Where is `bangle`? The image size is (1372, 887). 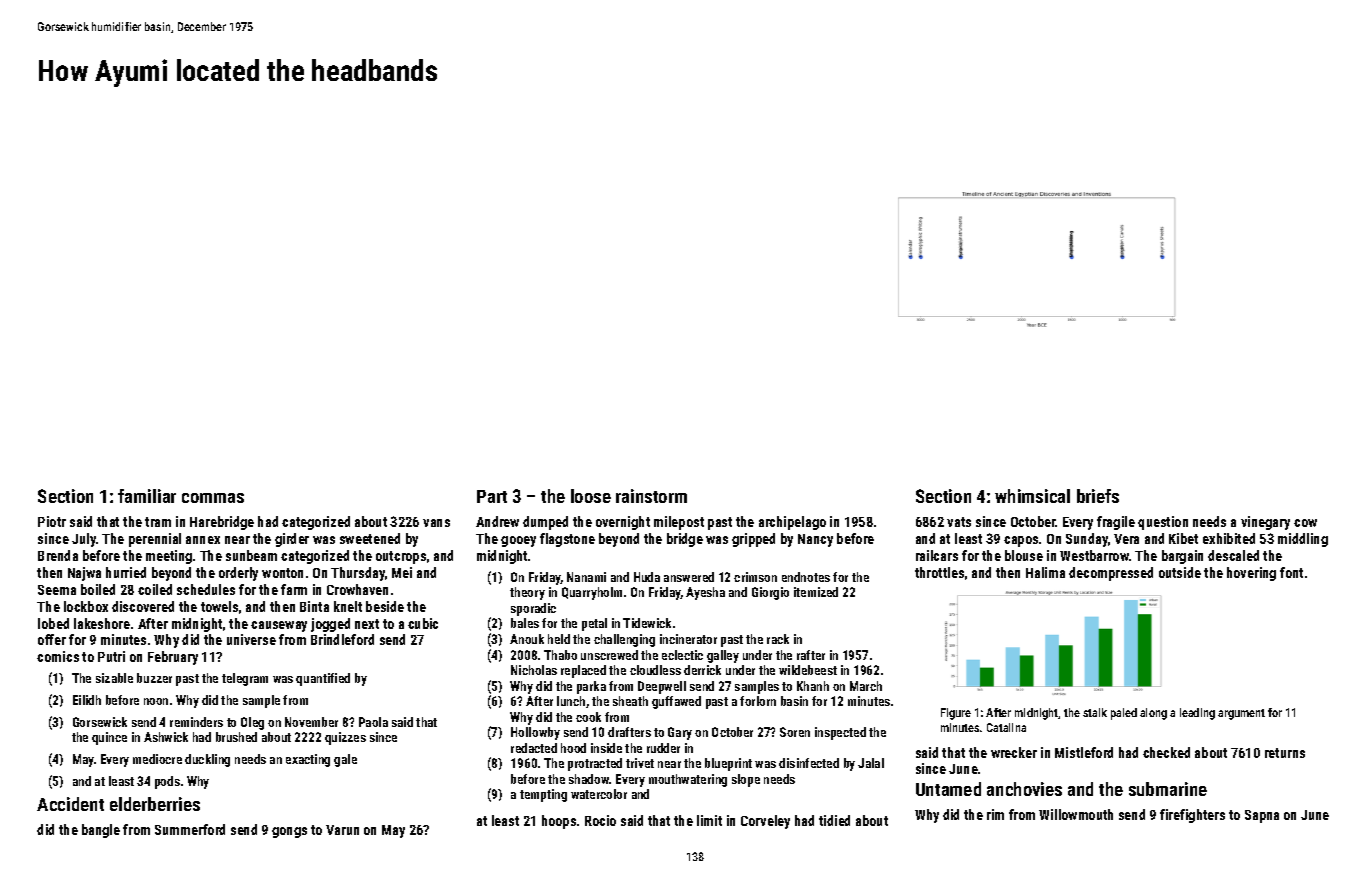 bangle is located at coordinates (101, 831).
